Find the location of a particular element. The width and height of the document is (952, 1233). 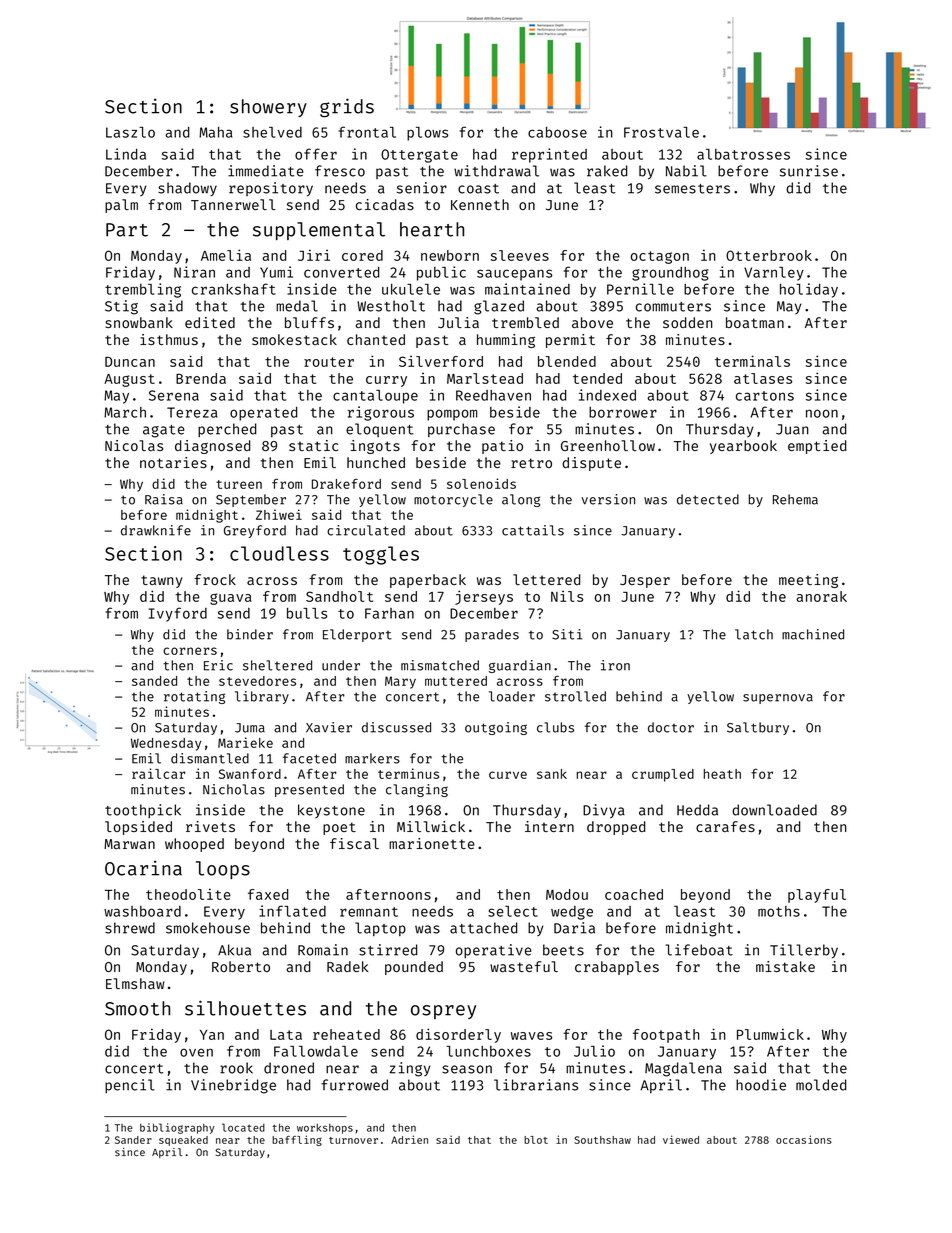

plows is located at coordinates (427, 134).
